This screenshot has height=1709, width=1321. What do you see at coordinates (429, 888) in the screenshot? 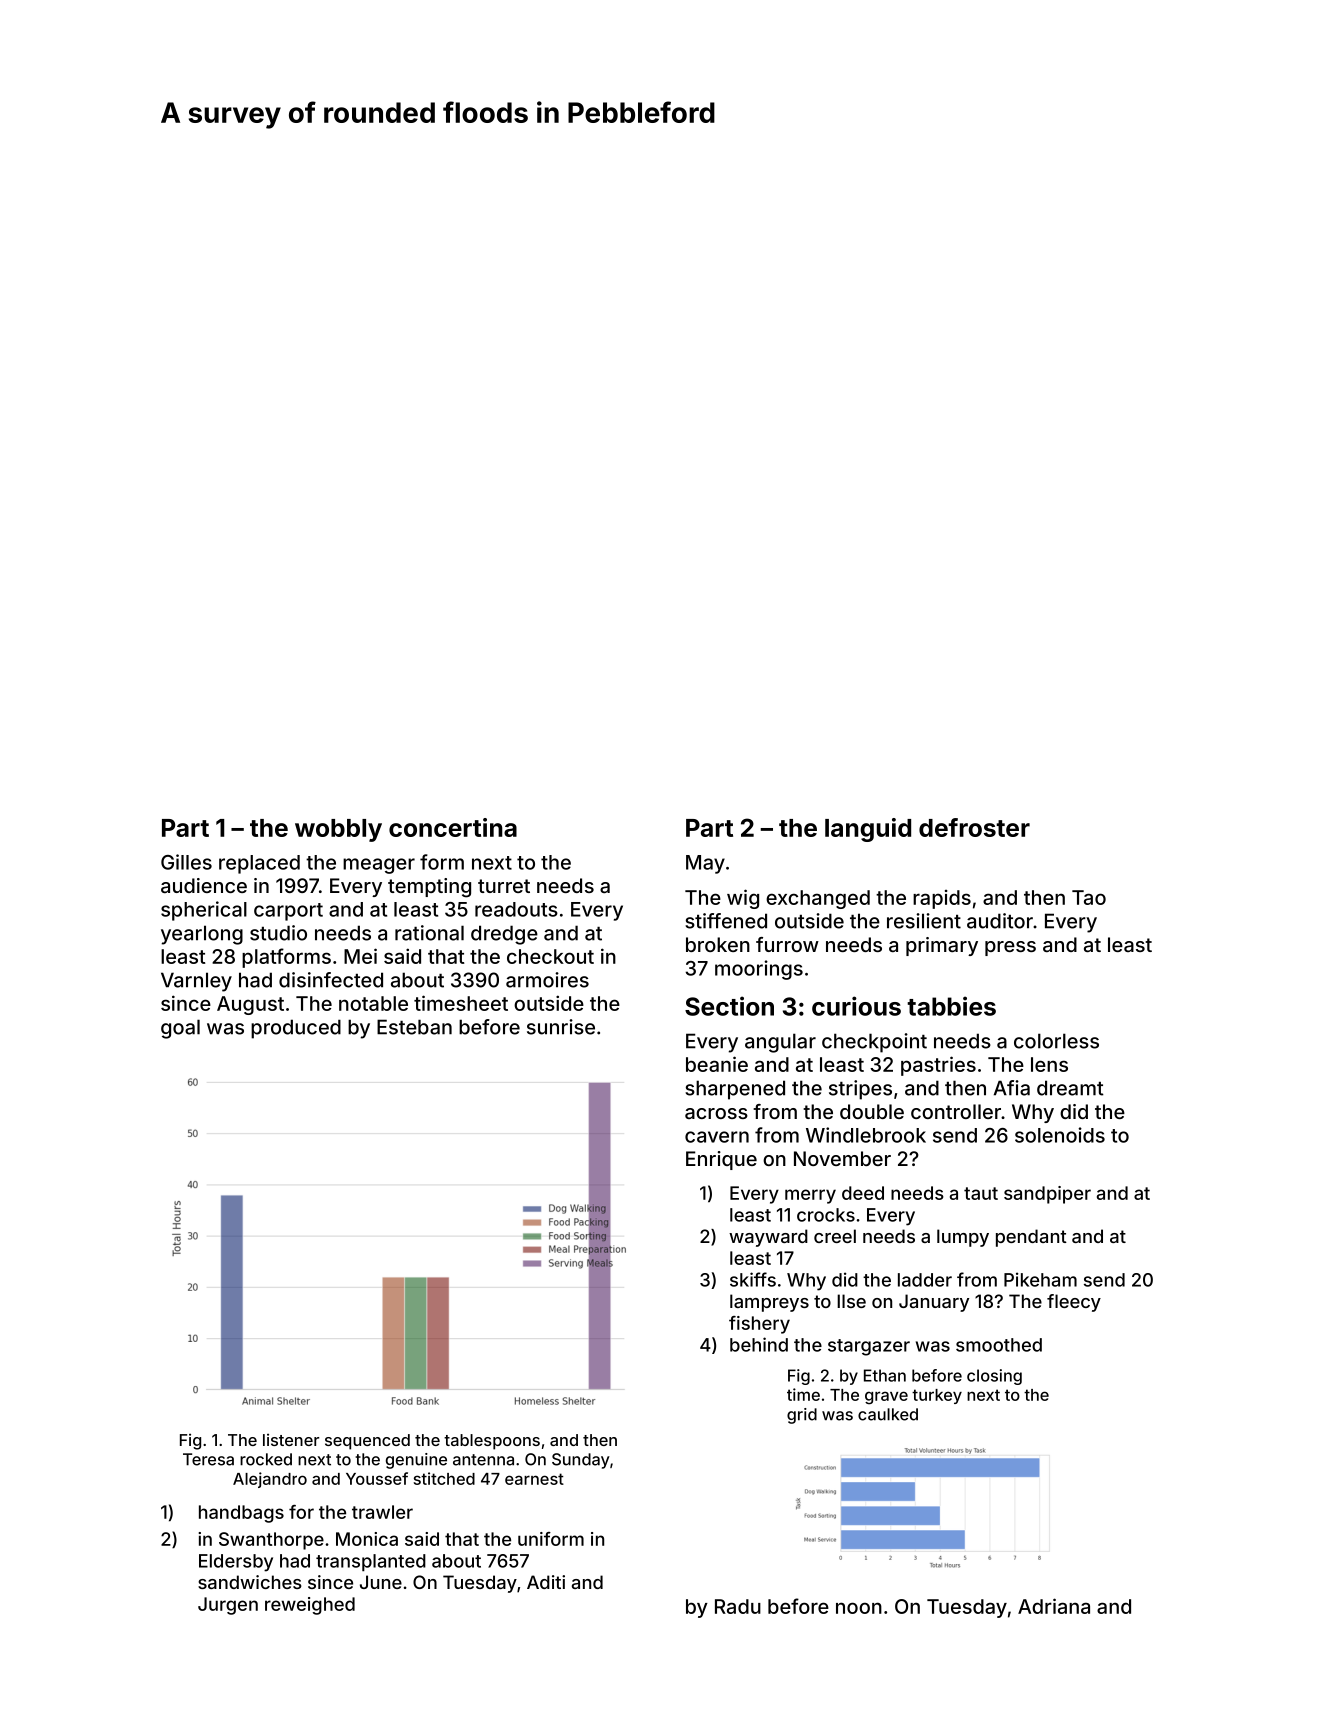
I see `tempting` at bounding box center [429, 888].
